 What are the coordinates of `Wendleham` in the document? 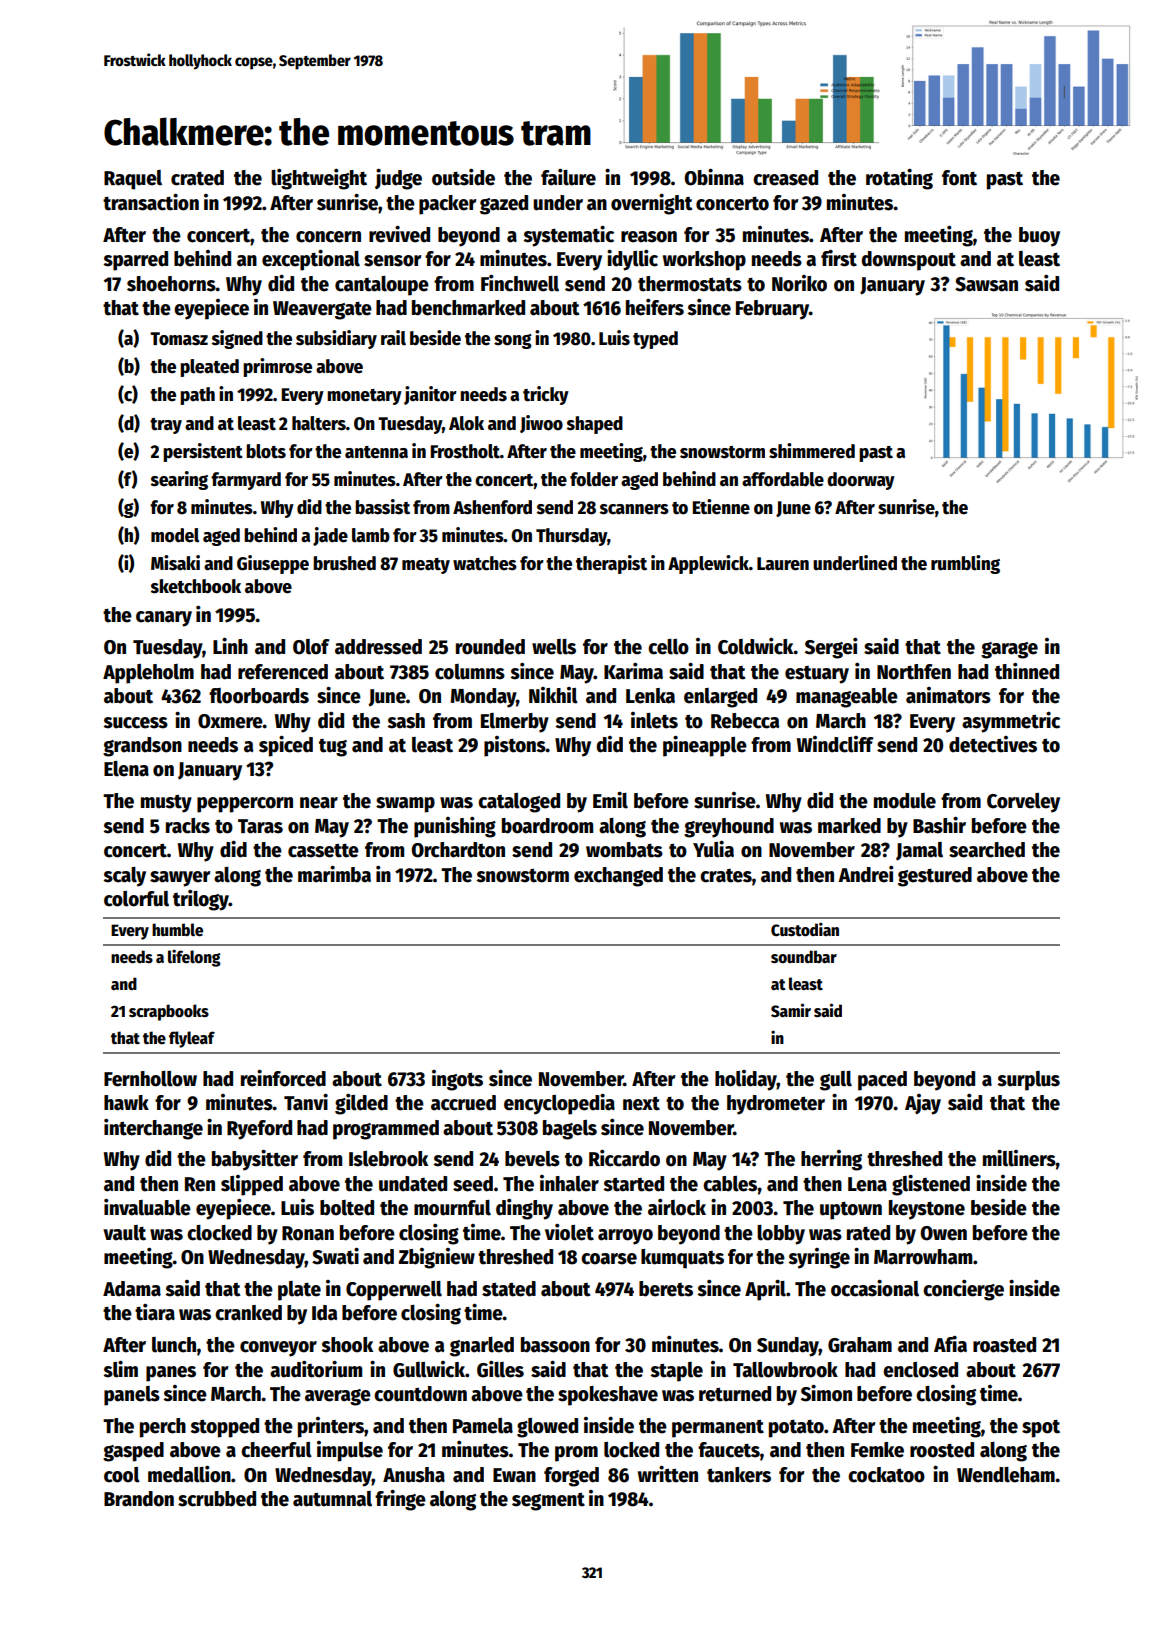 It's located at (1006, 1475).
